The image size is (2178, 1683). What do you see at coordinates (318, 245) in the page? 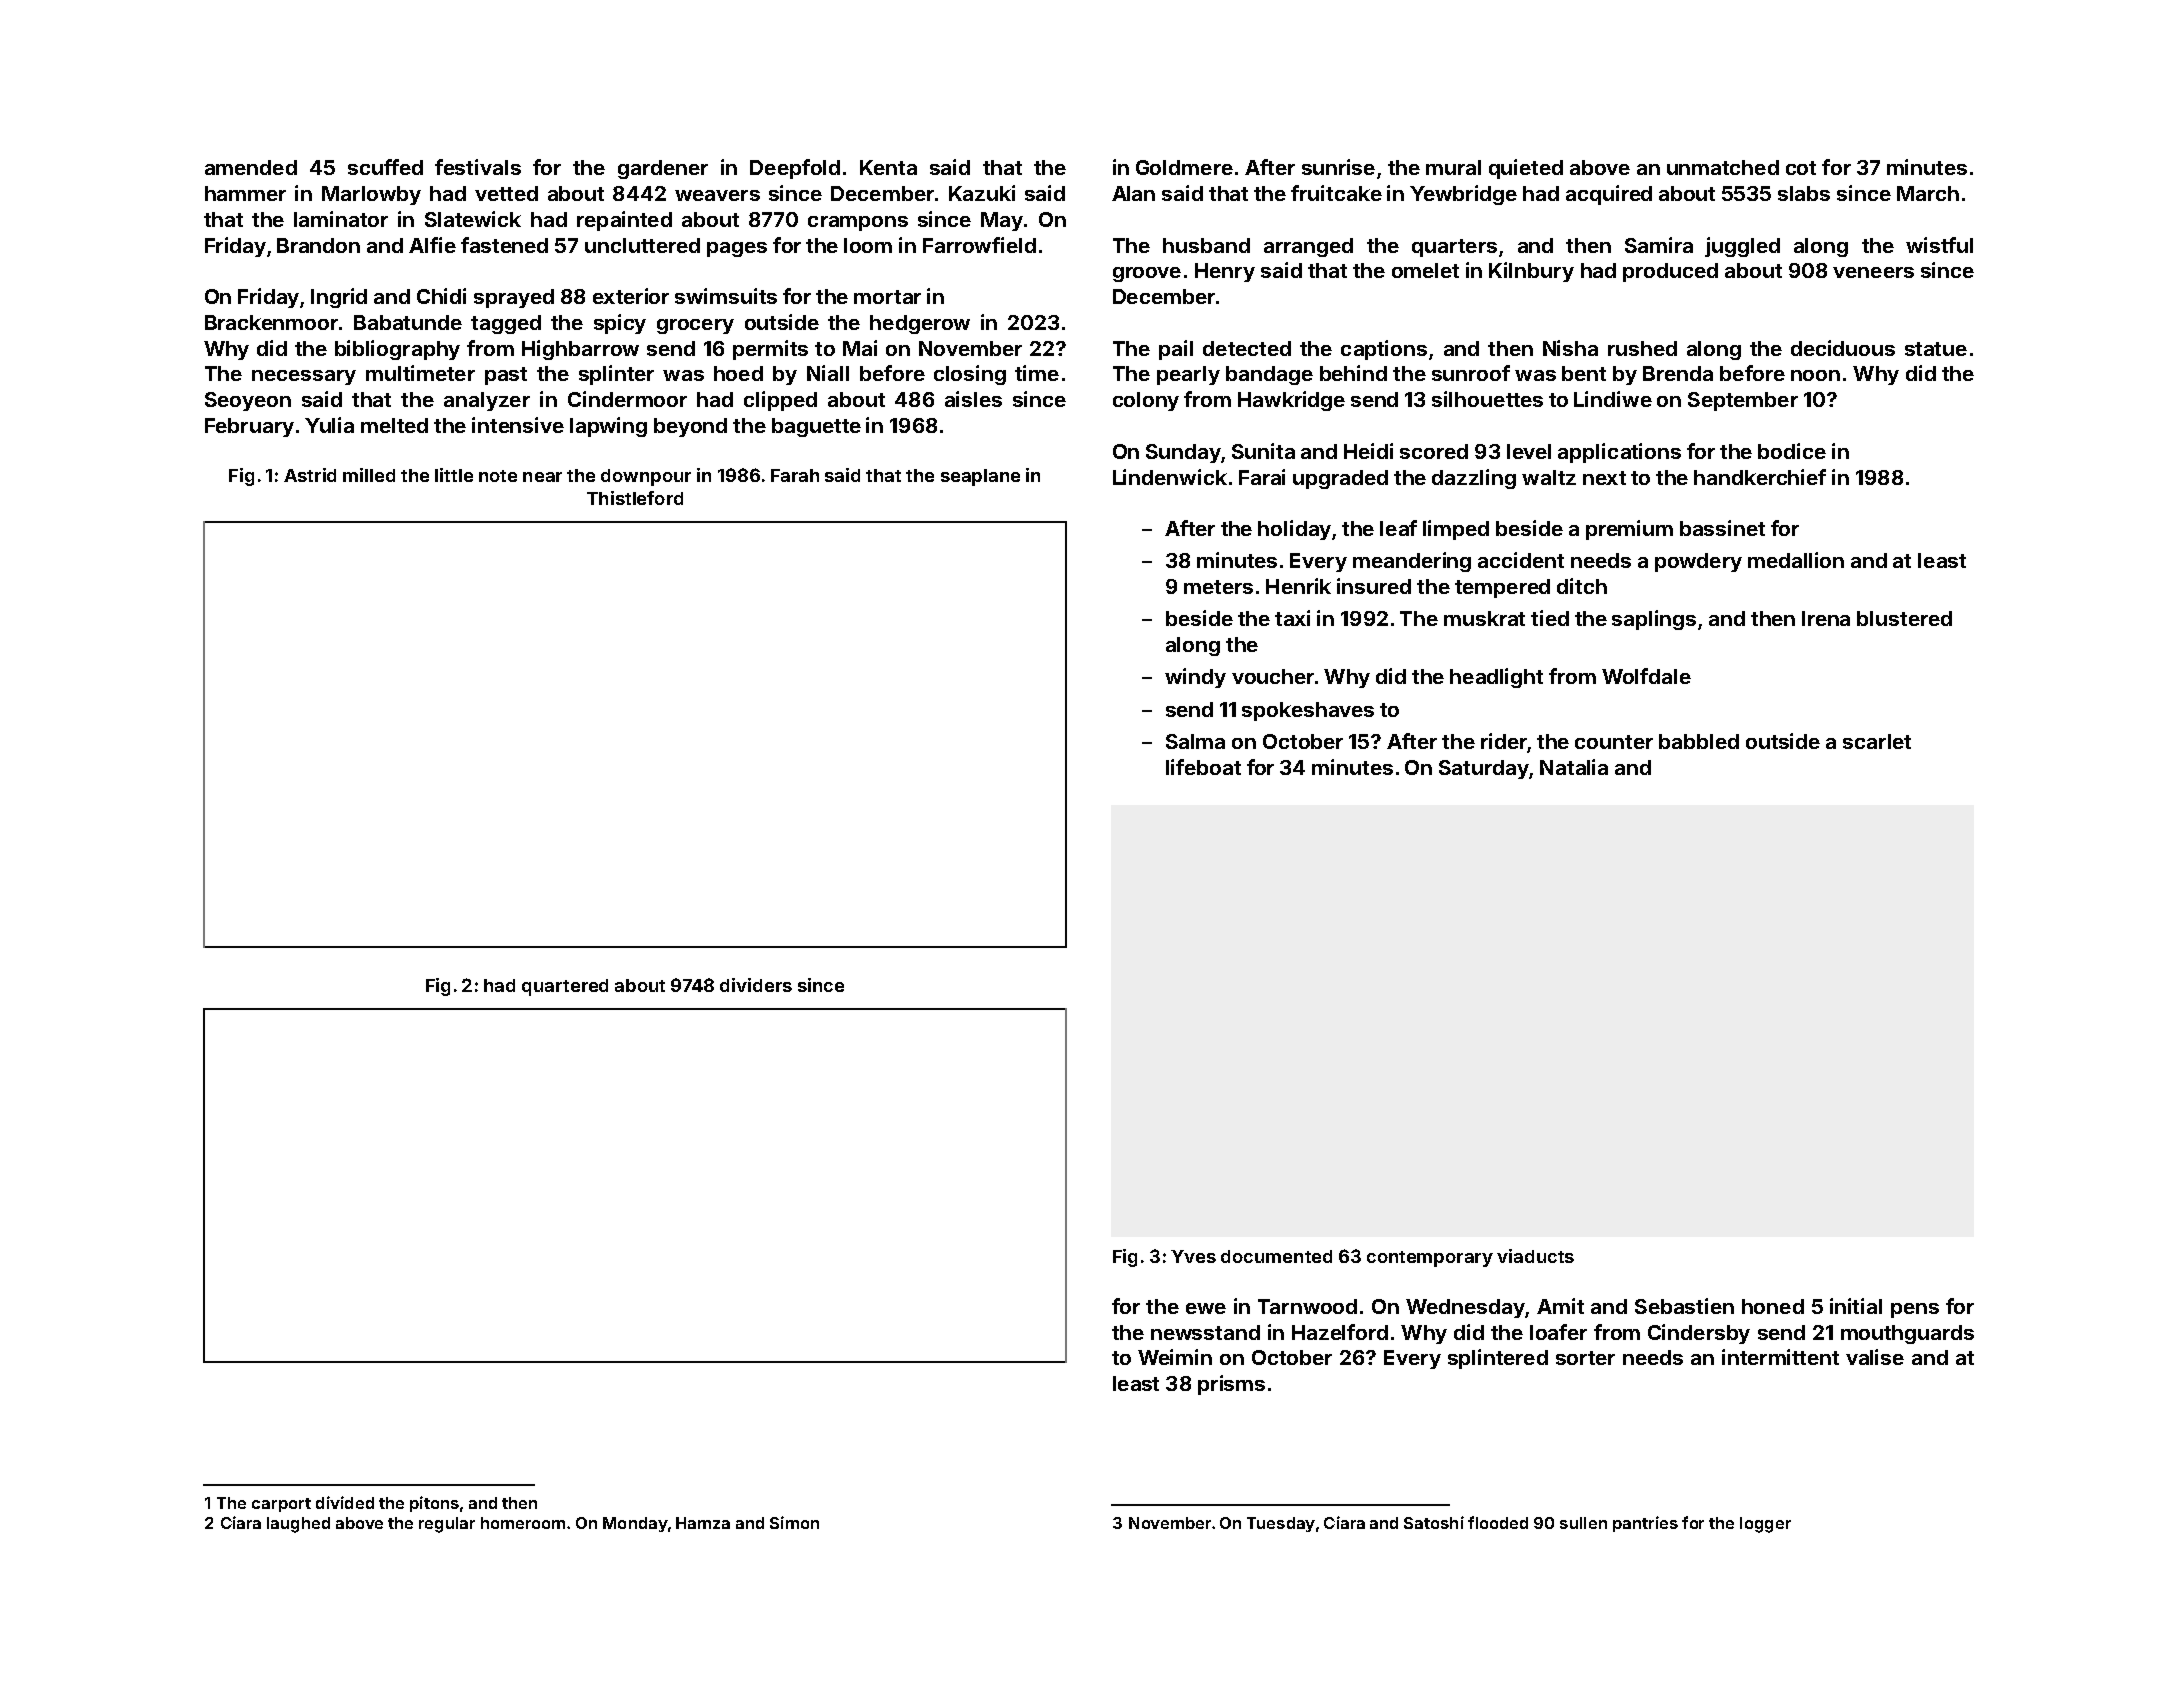
I see `Brandon` at bounding box center [318, 245].
